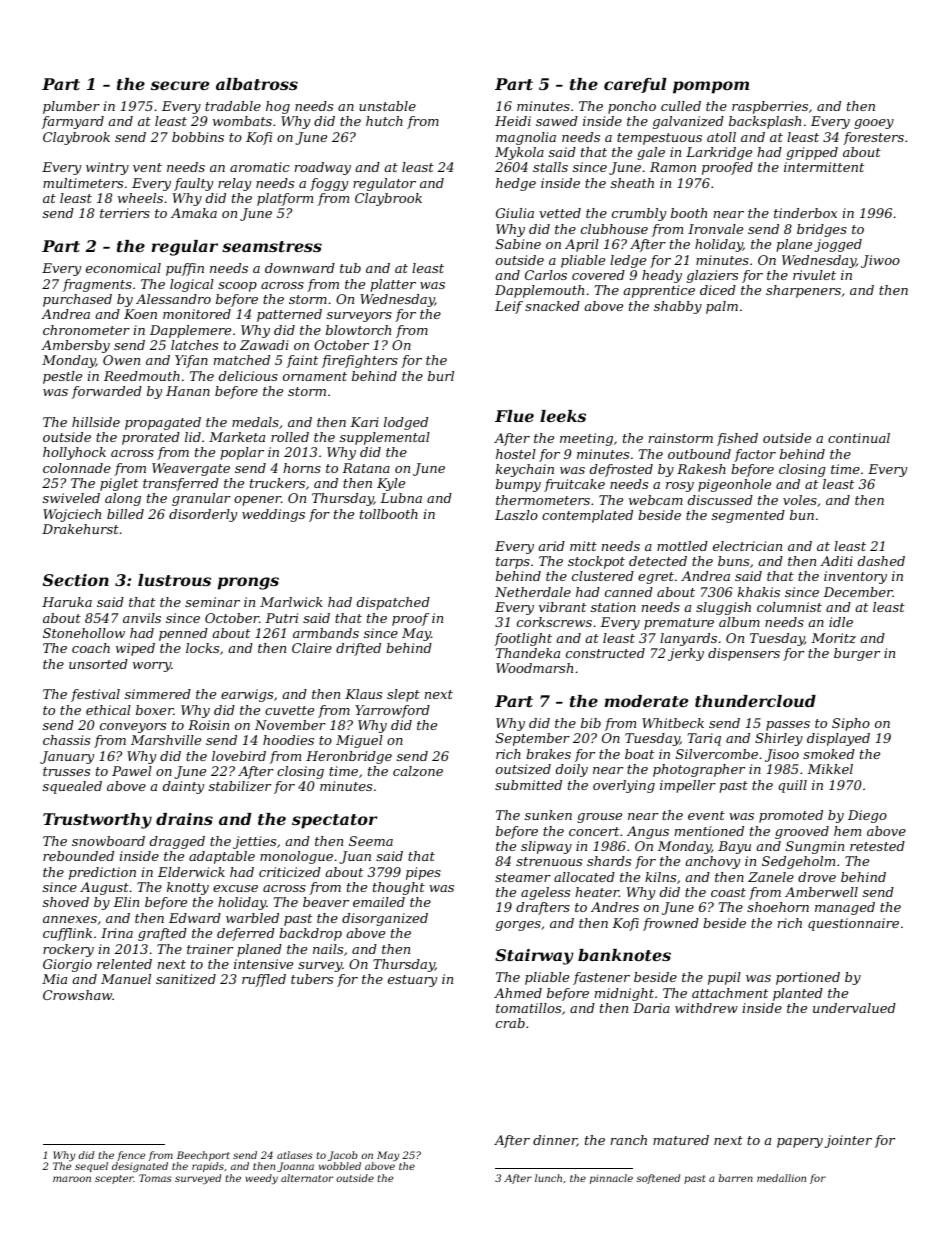  What do you see at coordinates (854, 1008) in the screenshot?
I see `undervalued` at bounding box center [854, 1008].
